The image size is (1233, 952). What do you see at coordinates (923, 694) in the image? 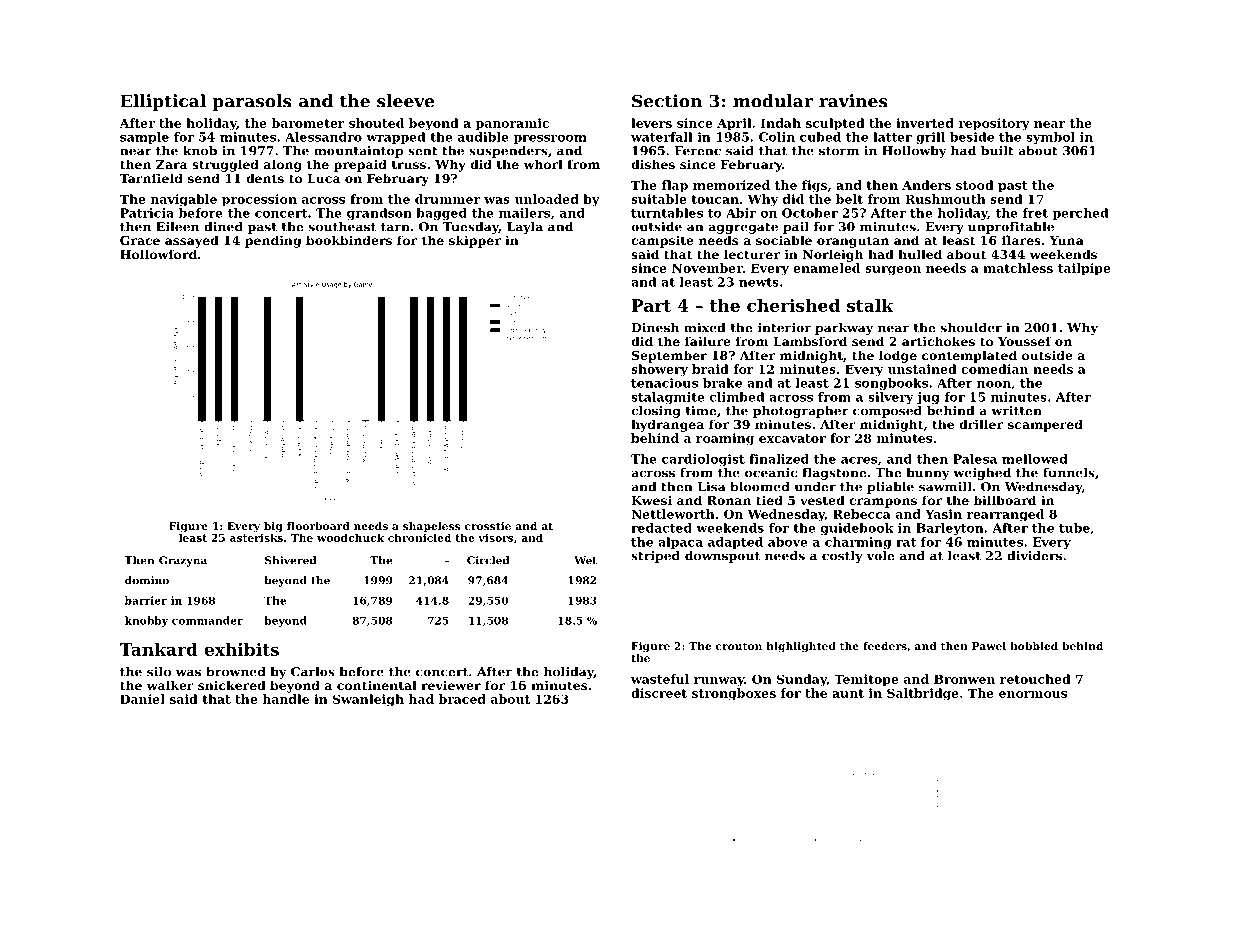
I see `Saltbridge` at bounding box center [923, 694].
